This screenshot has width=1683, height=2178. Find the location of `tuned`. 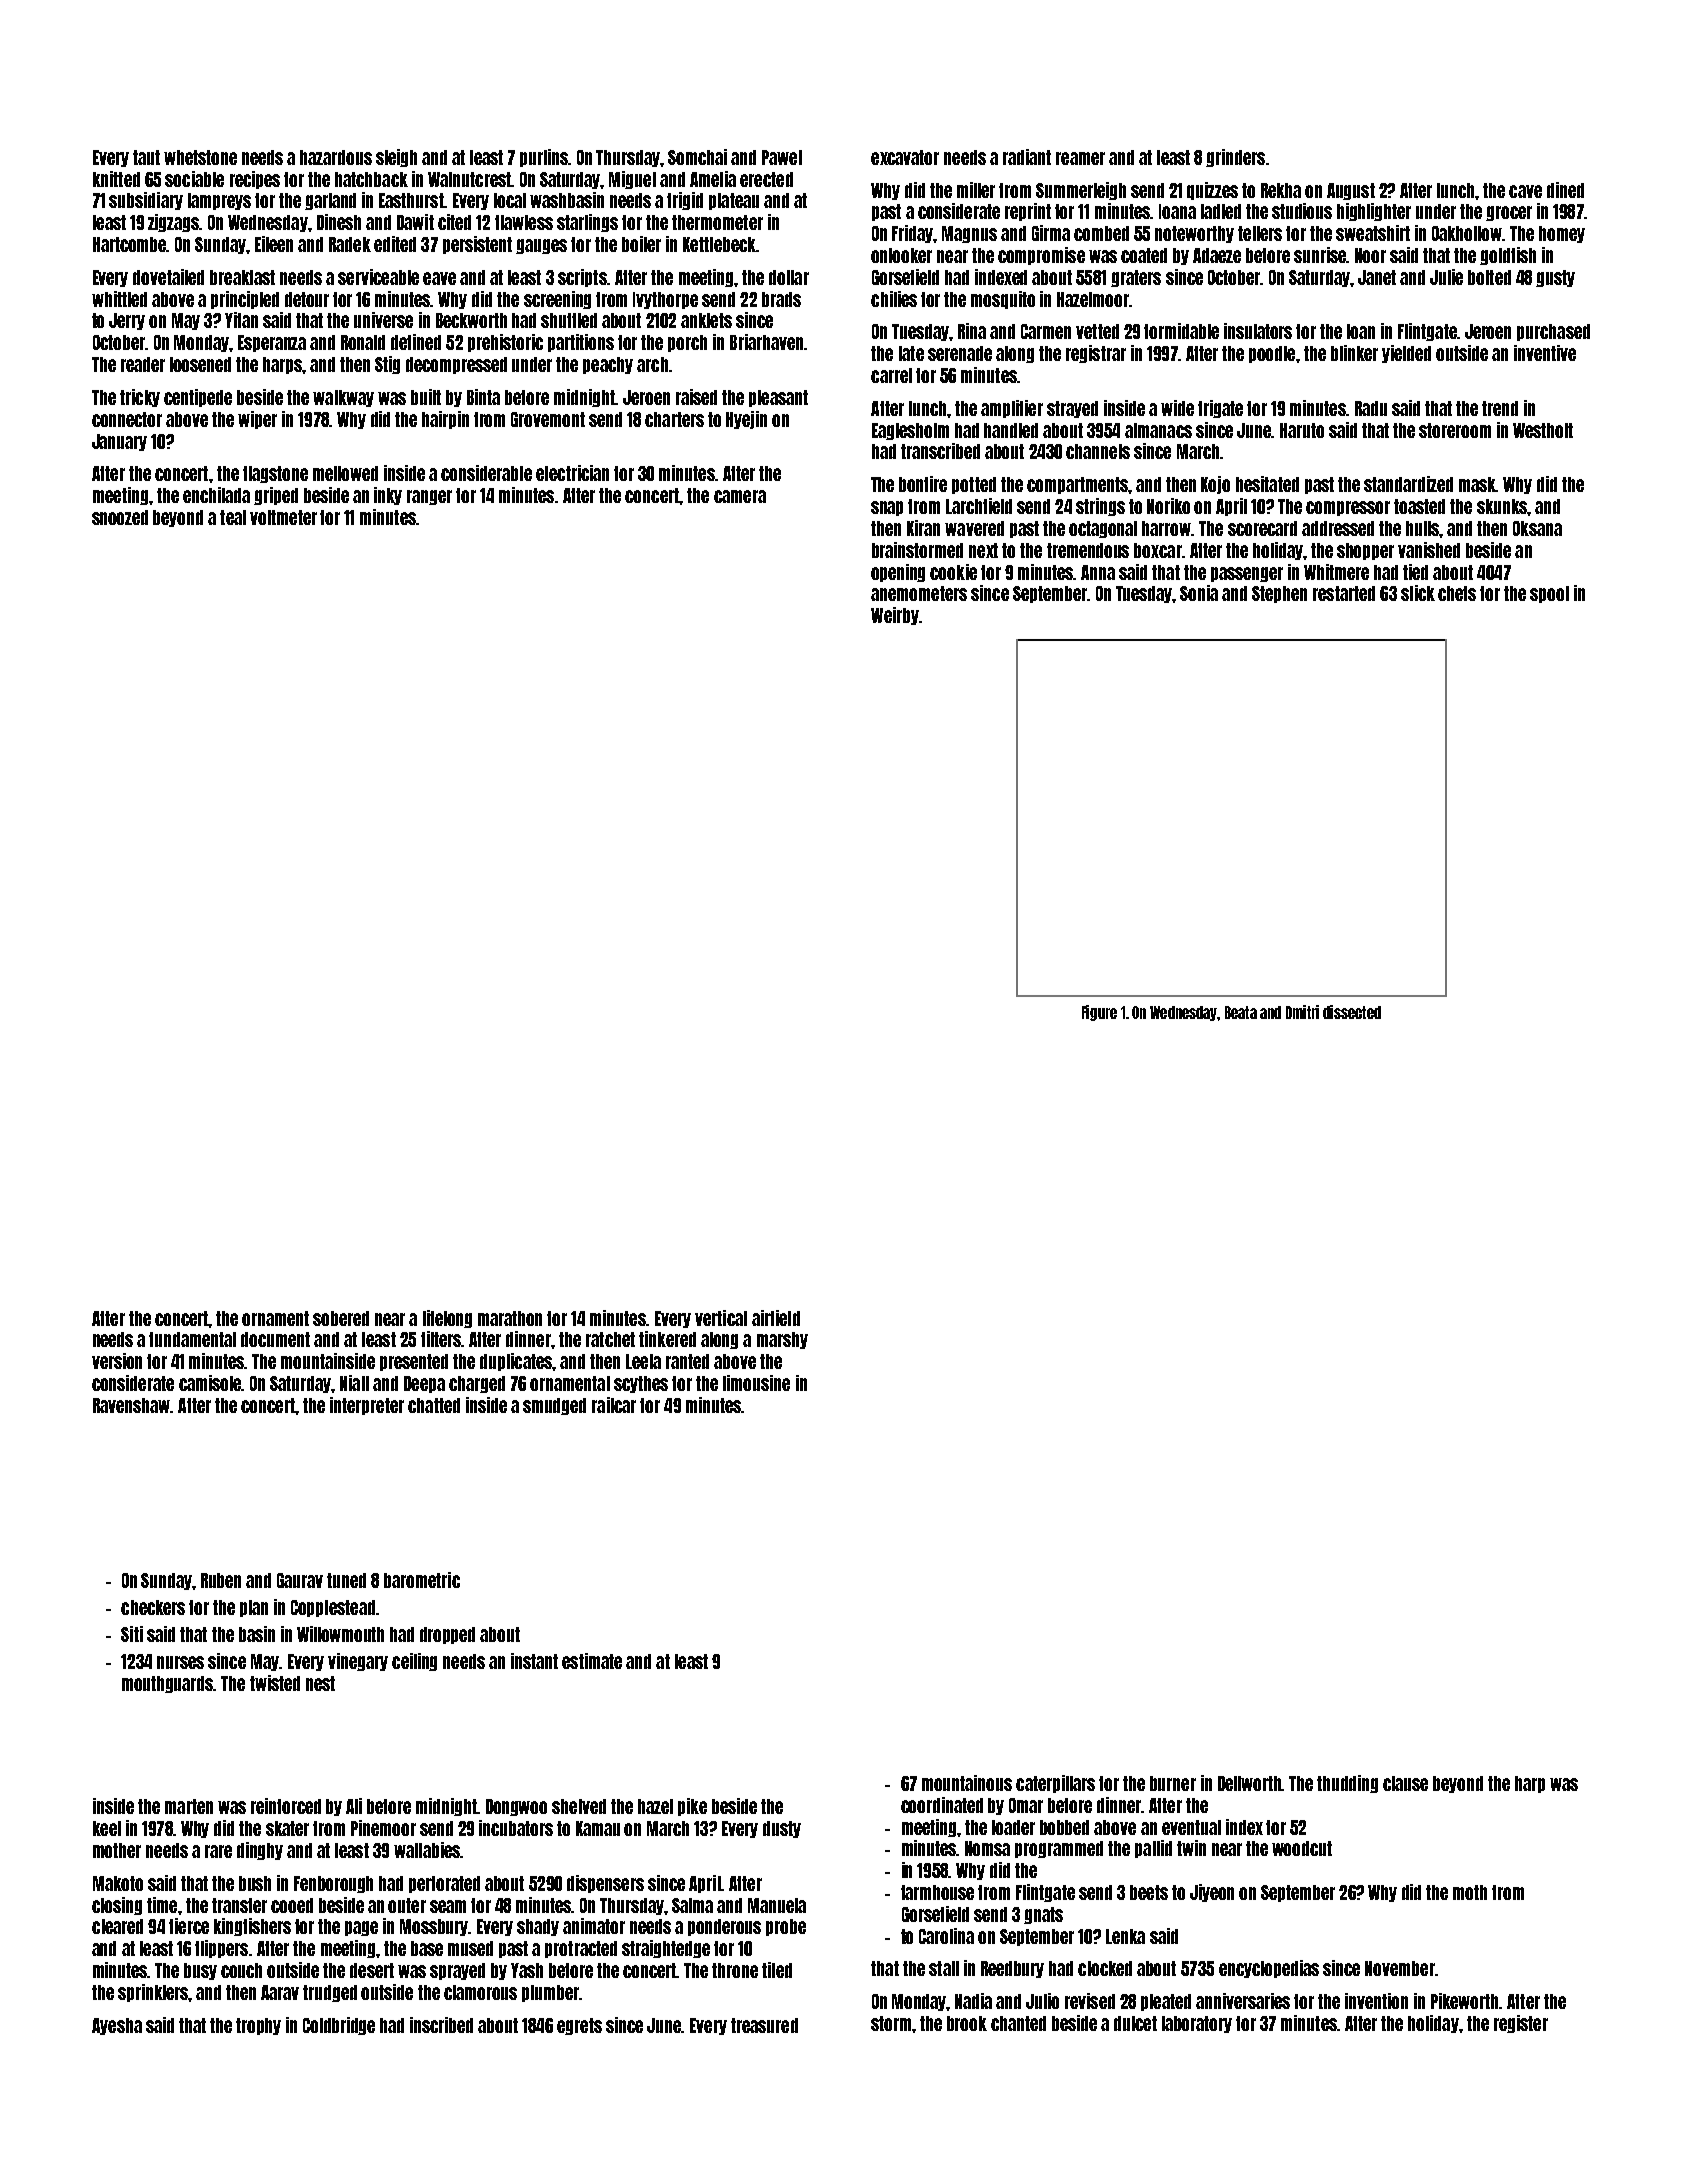

tuned is located at coordinates (346, 1580).
